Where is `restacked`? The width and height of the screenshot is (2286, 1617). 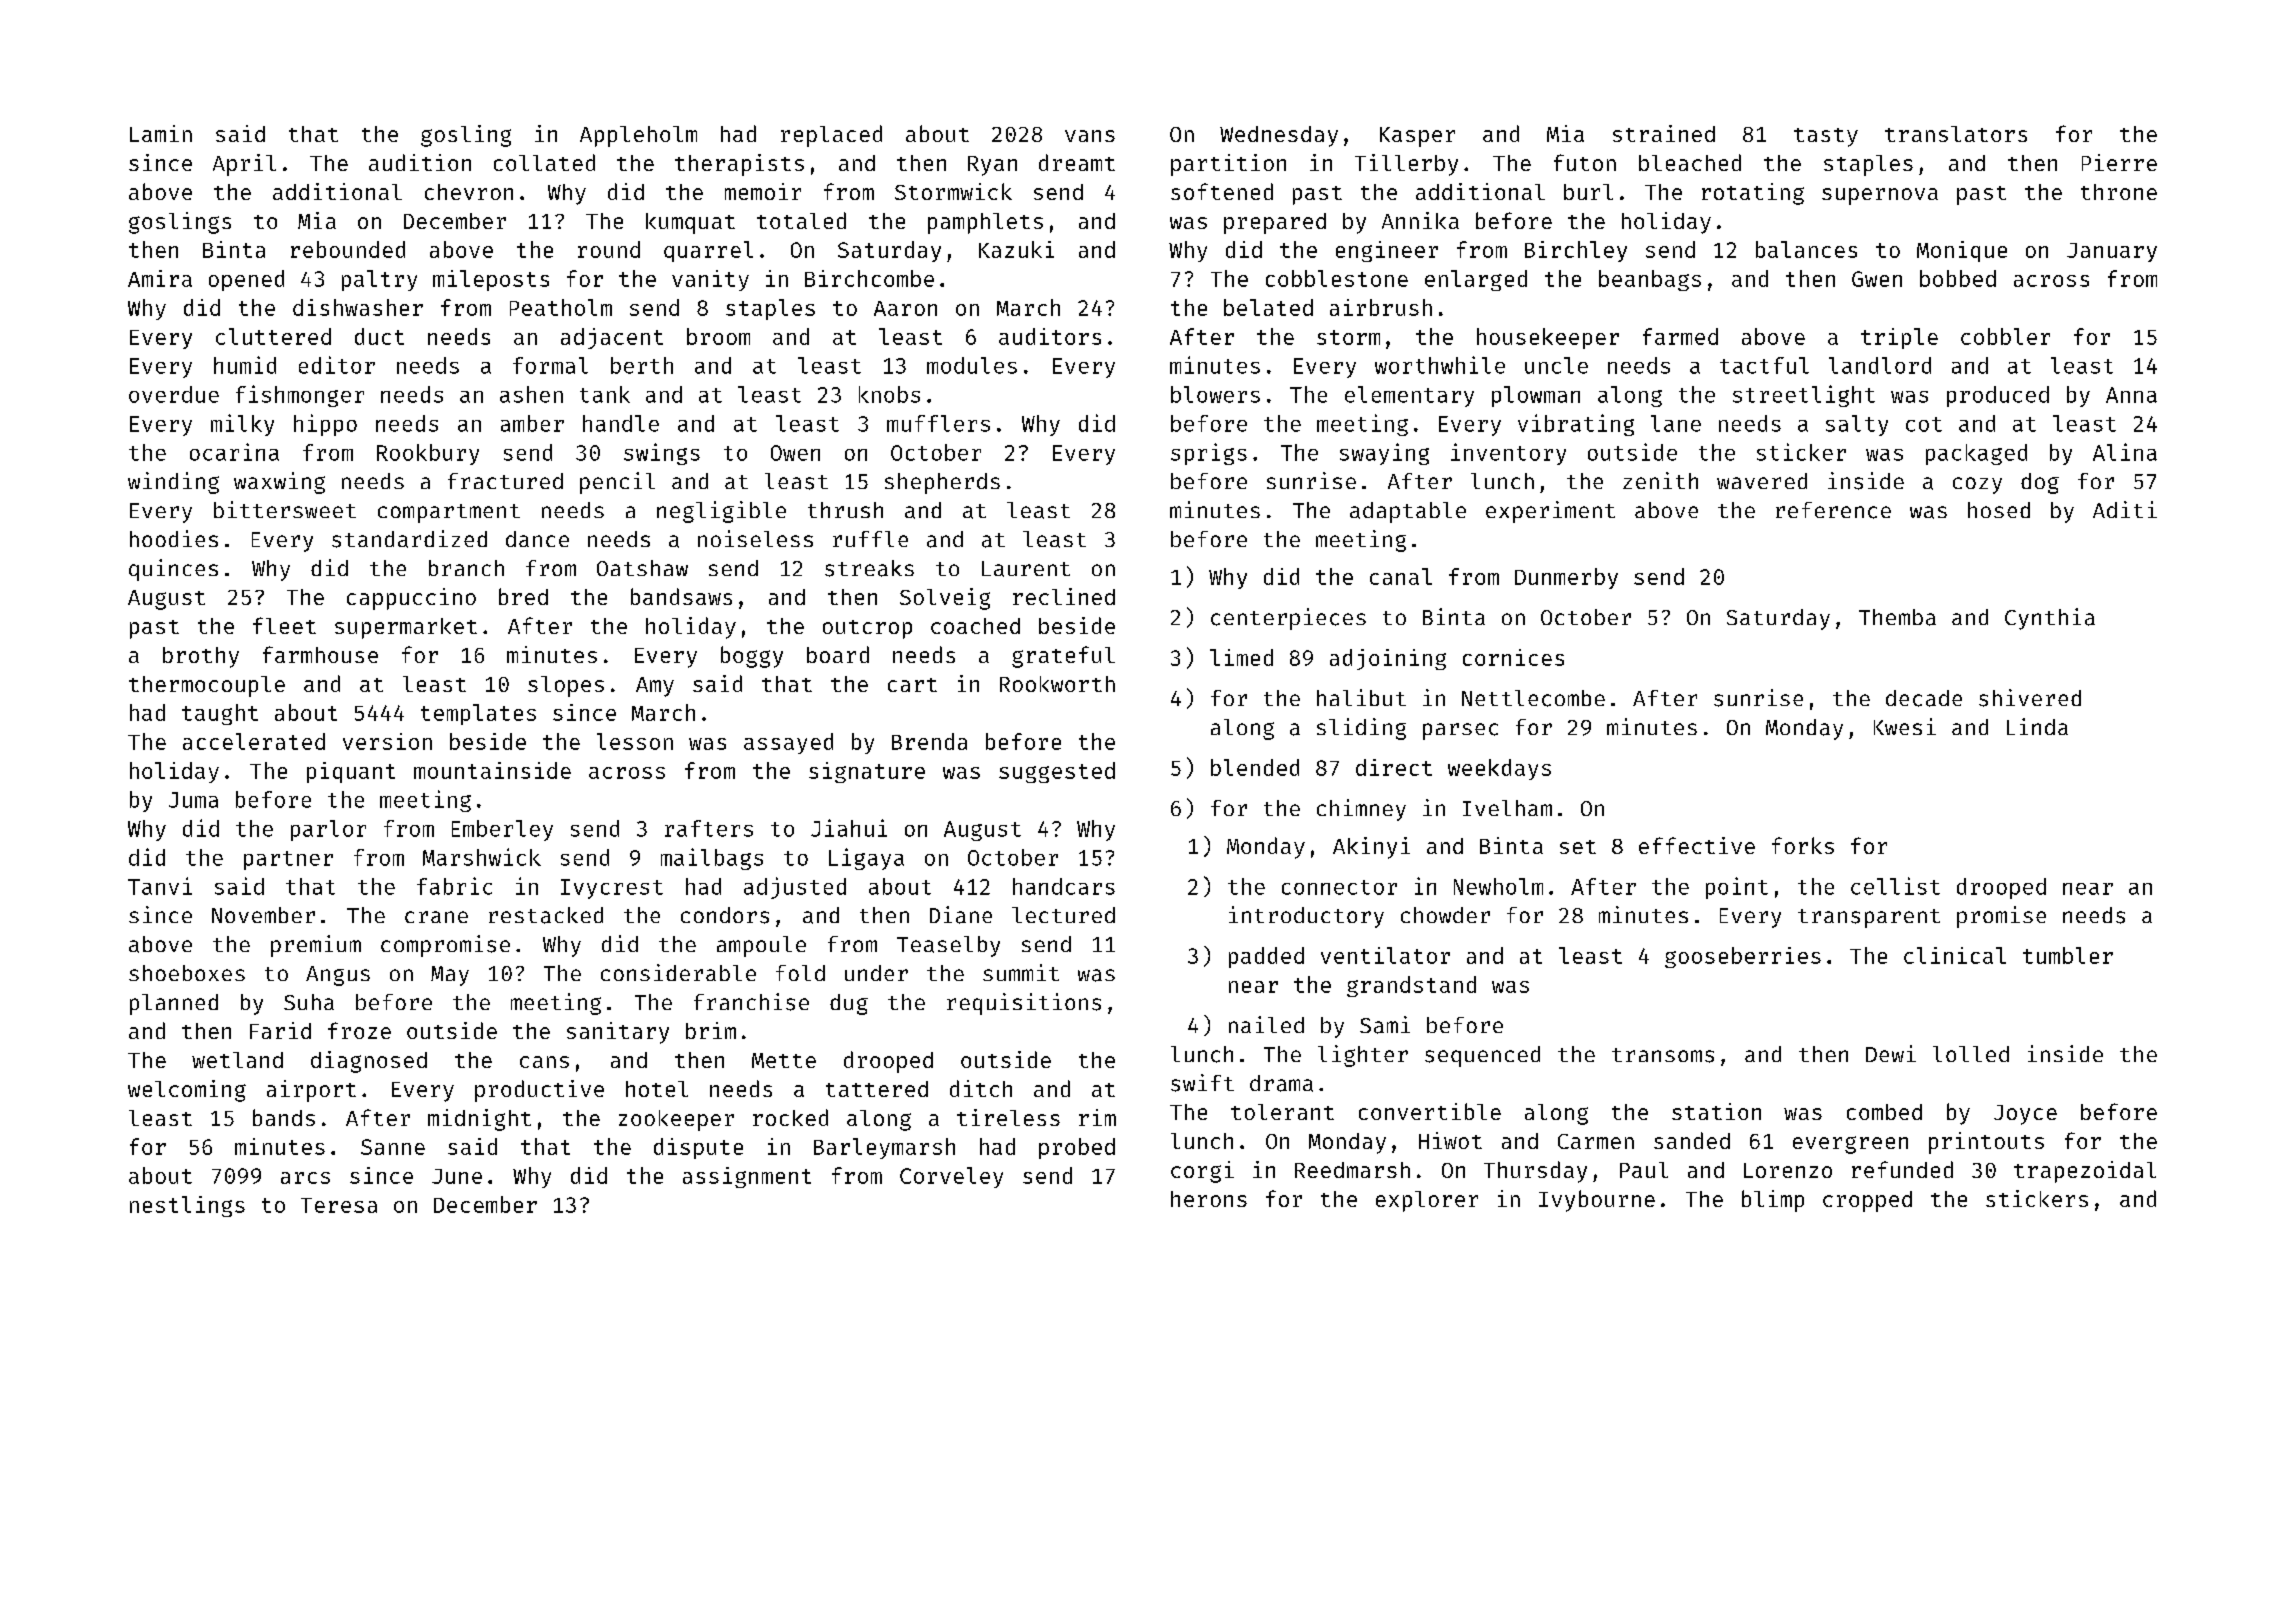
restacked is located at coordinates (546, 915).
